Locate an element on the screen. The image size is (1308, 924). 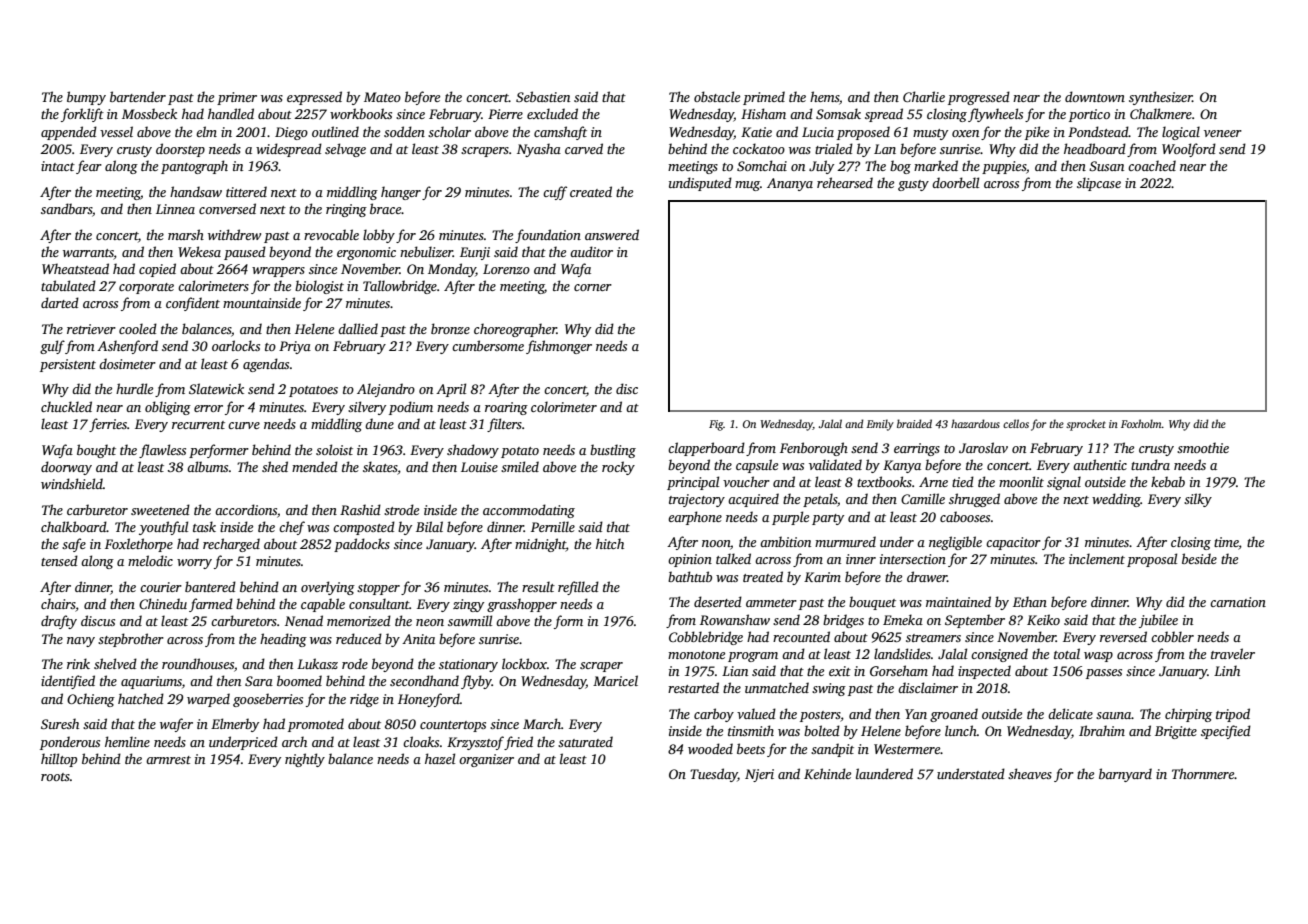
Charlie is located at coordinates (924, 96).
